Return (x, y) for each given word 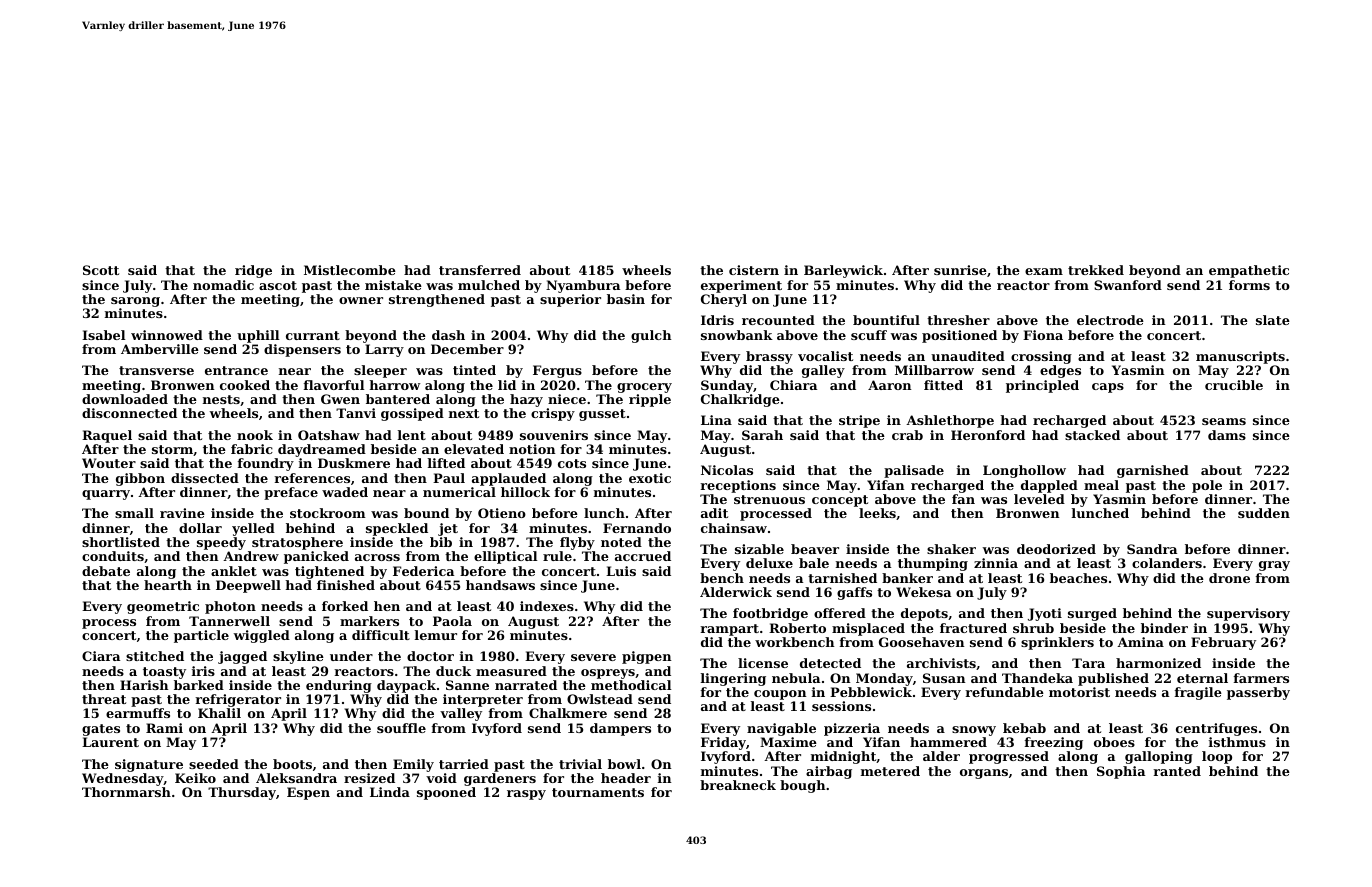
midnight (844, 757)
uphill (258, 336)
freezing (1054, 743)
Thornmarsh (126, 792)
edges (1060, 371)
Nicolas (727, 470)
